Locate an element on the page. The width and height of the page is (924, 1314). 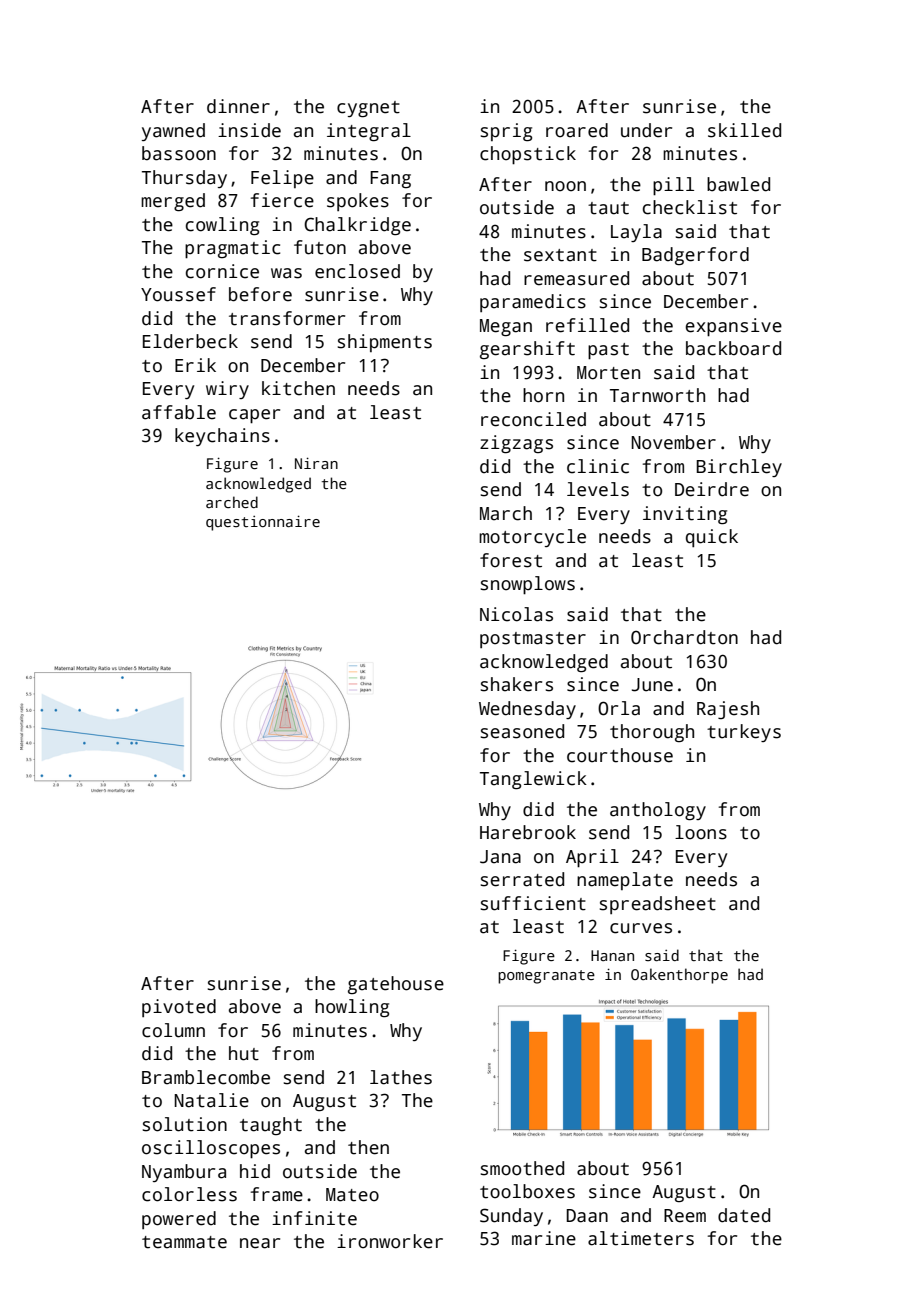
questionnaire is located at coordinates (263, 523).
